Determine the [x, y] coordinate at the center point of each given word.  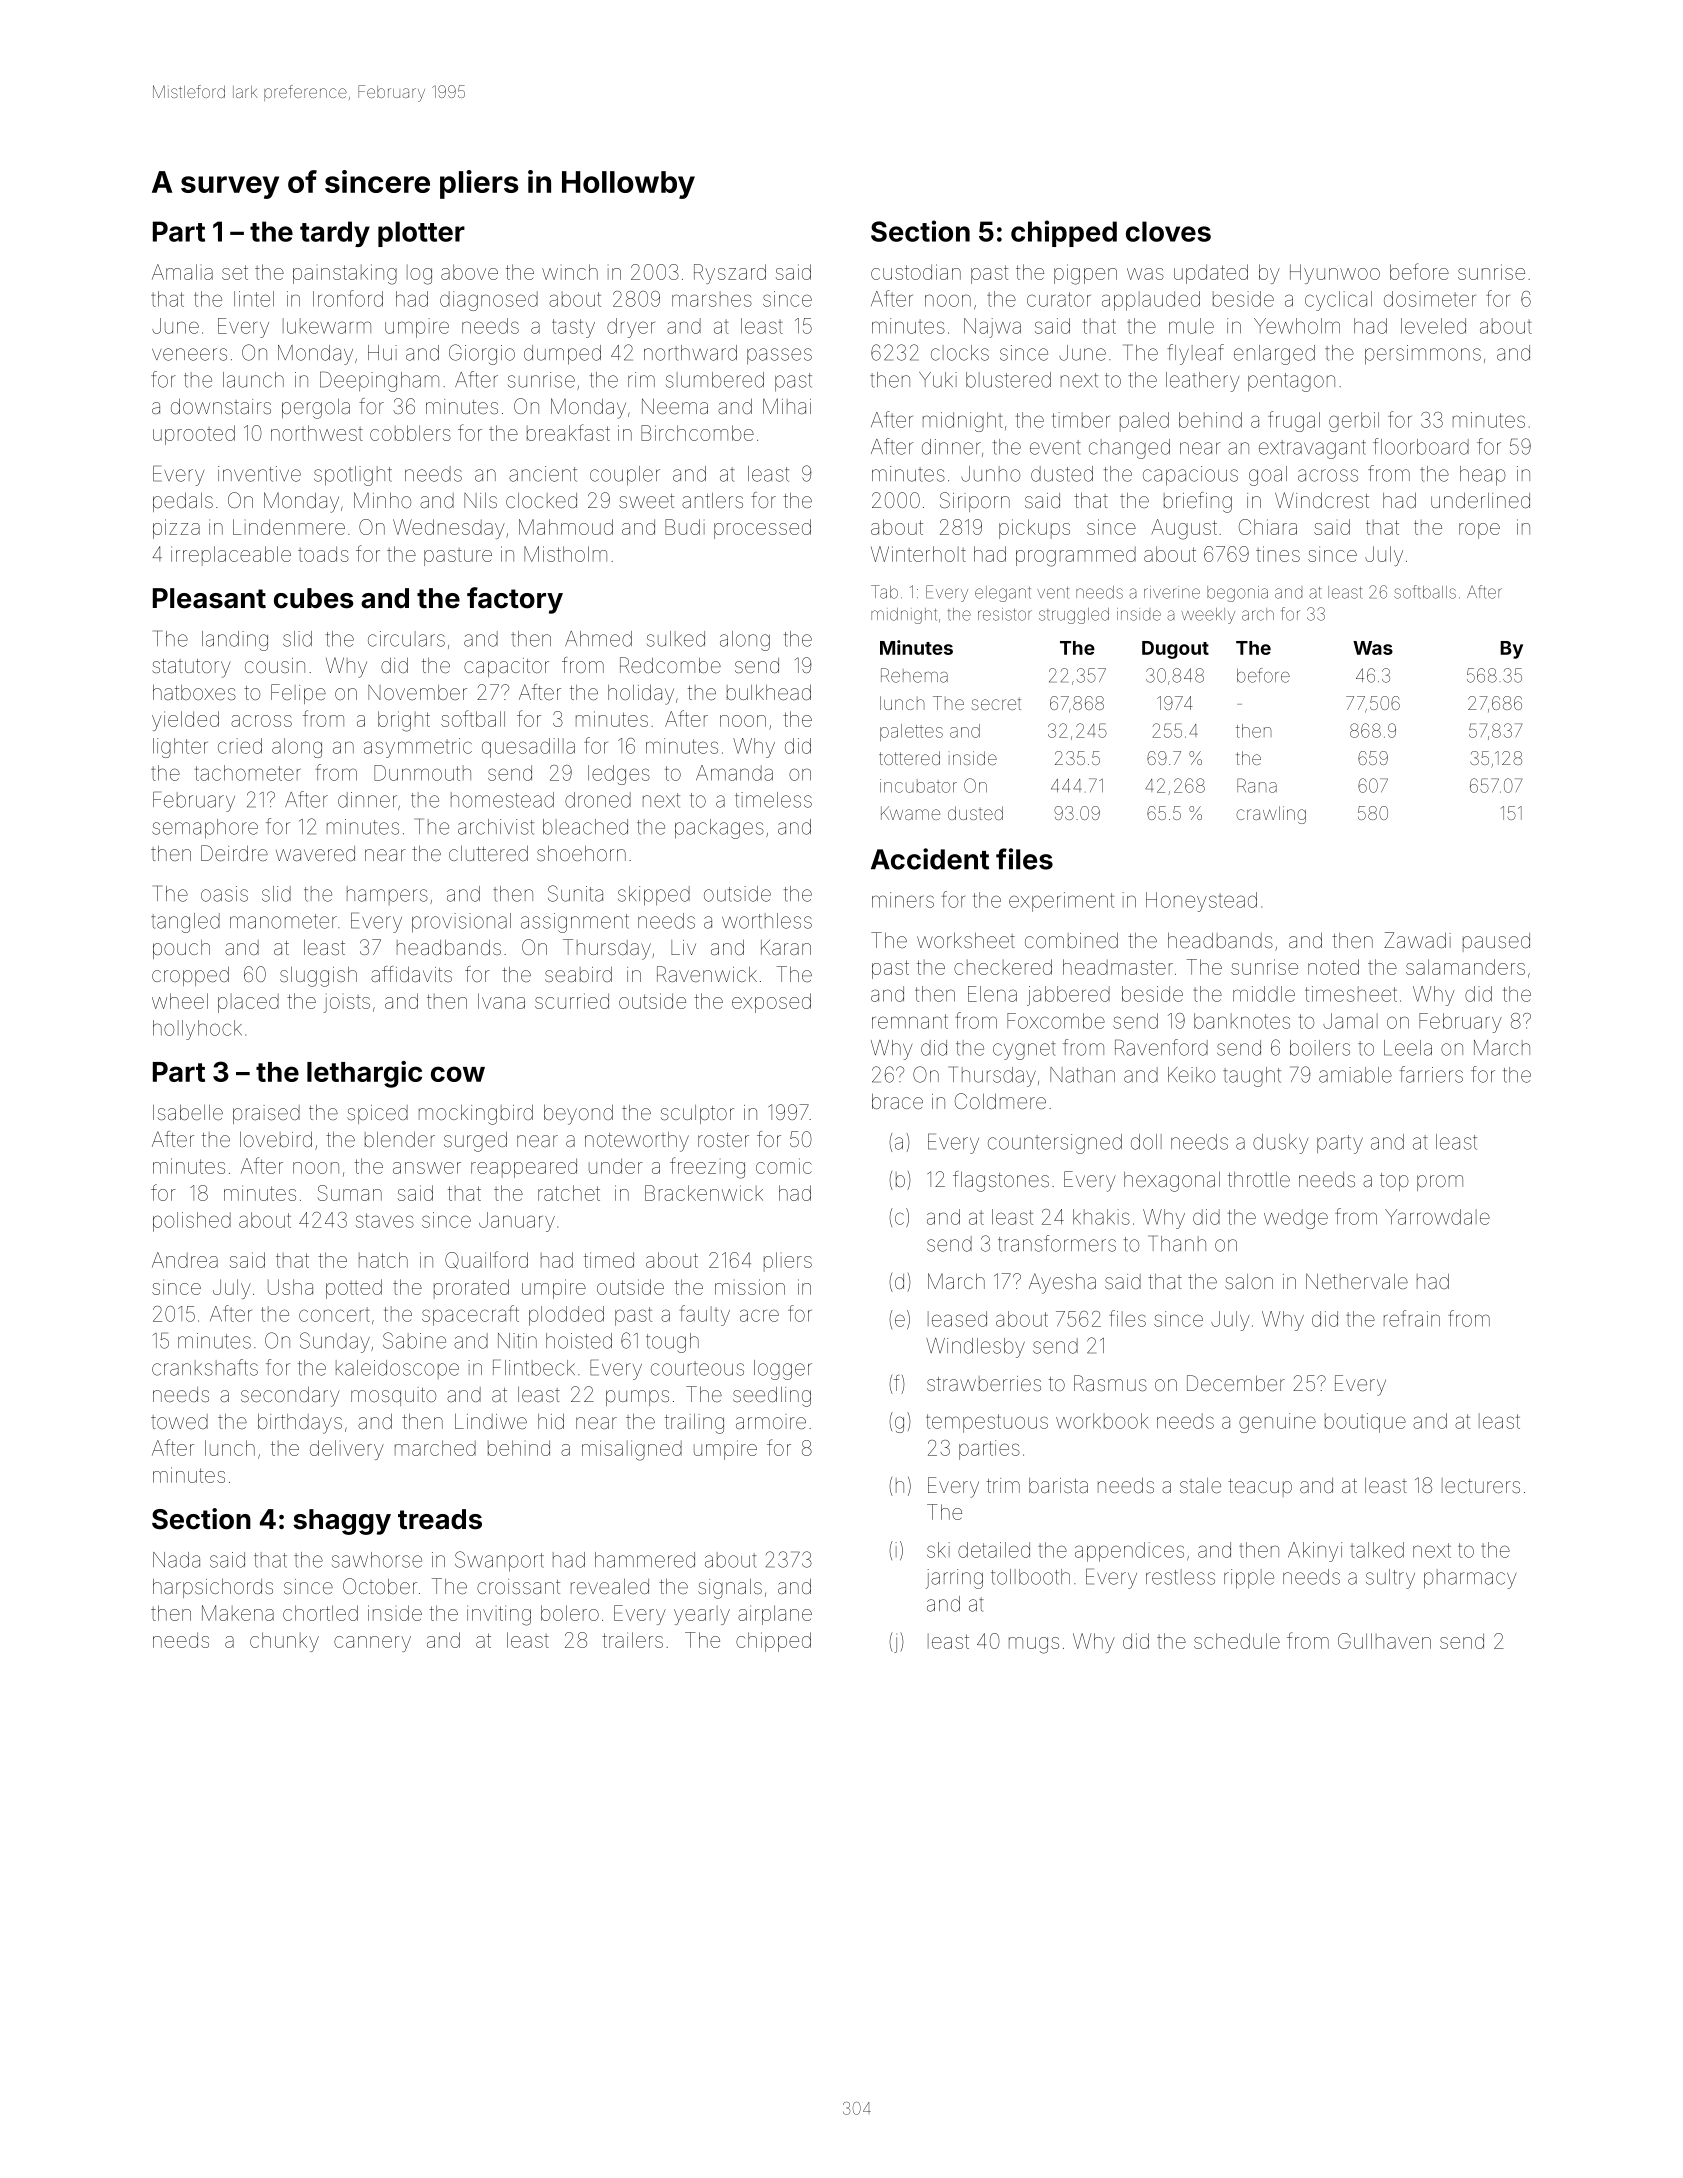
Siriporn [975, 502]
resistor [1005, 614]
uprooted [194, 435]
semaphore [205, 829]
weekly [1208, 616]
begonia [1237, 594]
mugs [1034, 1645]
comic [784, 1166]
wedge [1296, 1219]
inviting [499, 1615]
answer [427, 1168]
